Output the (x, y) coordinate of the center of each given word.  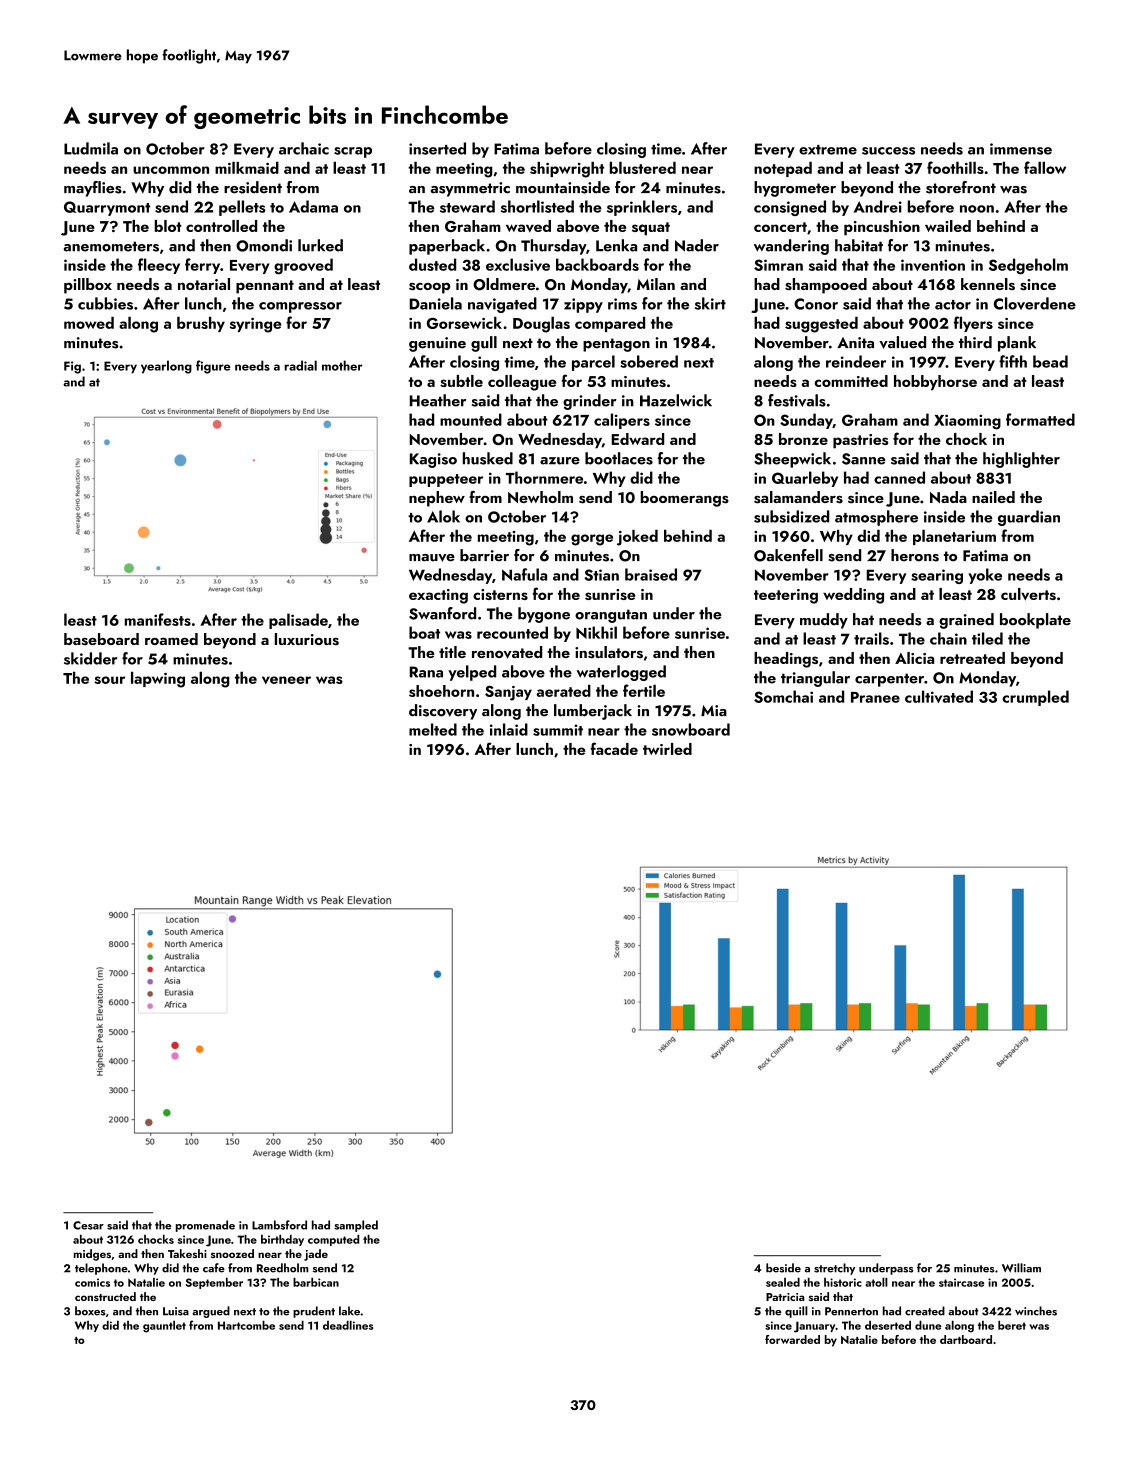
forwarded (792, 1339)
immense (1021, 149)
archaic (304, 148)
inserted (437, 148)
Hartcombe (246, 1325)
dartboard (966, 1339)
